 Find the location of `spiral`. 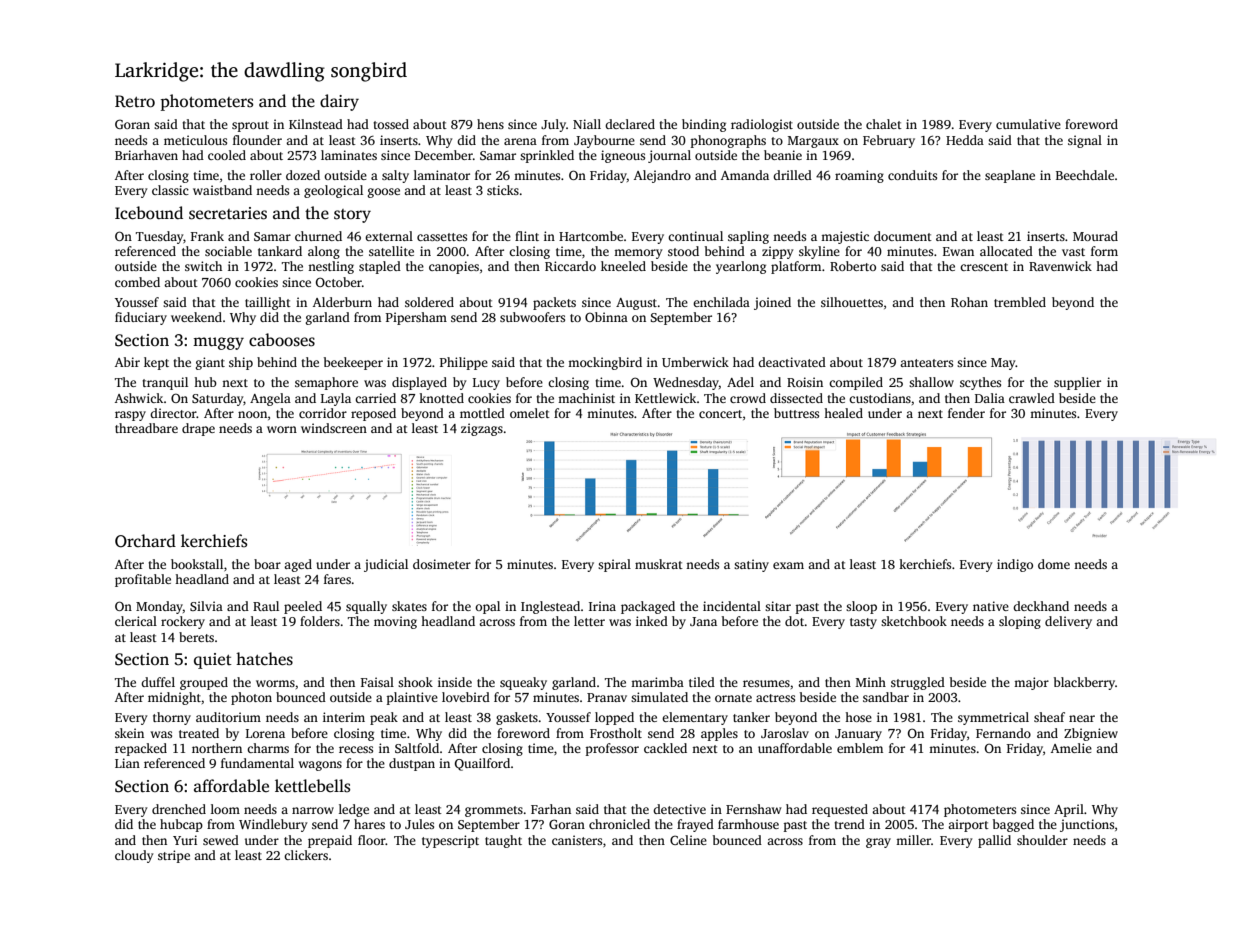

spiral is located at coordinates (614, 565).
